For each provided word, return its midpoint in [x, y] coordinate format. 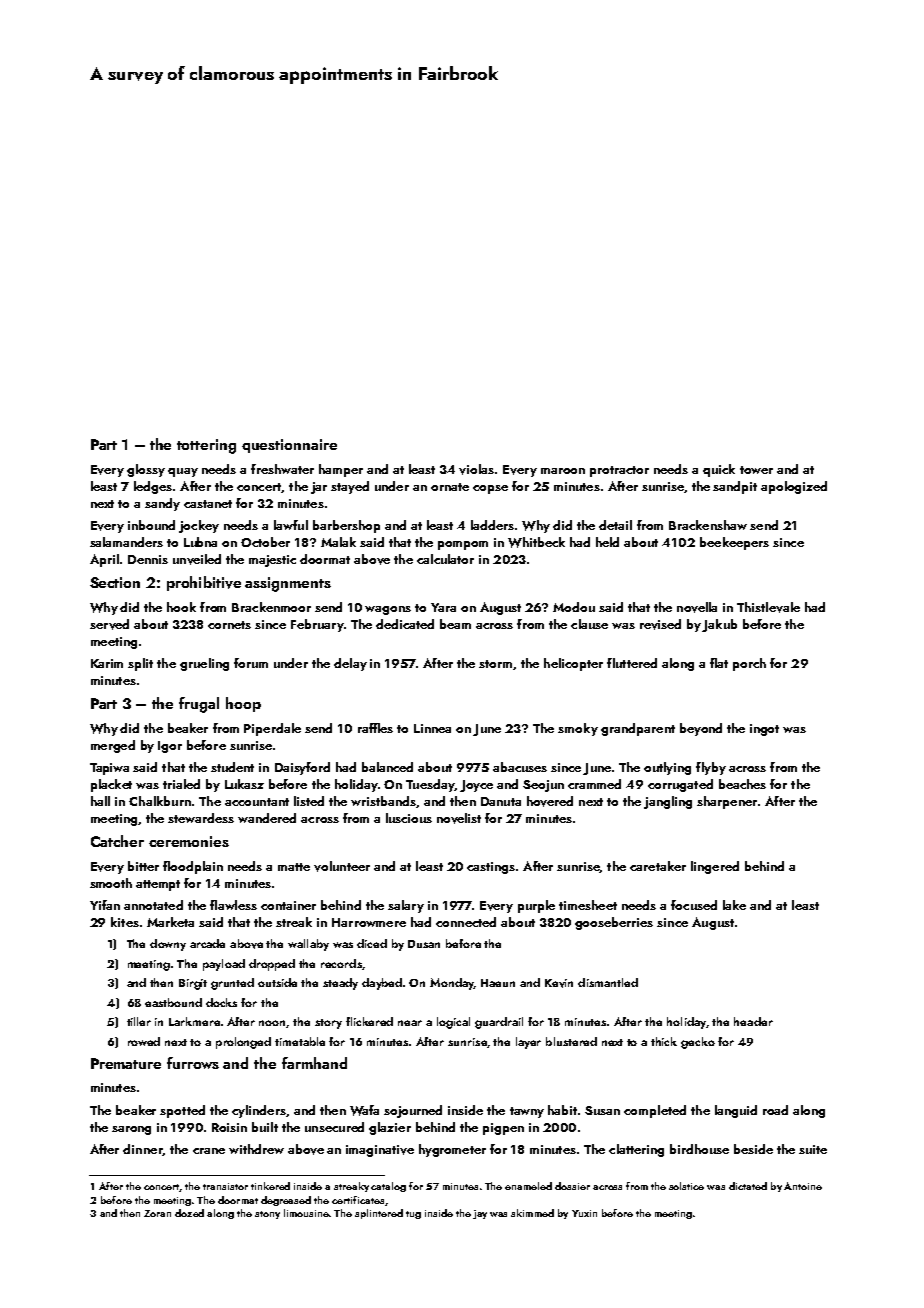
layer [528, 1043]
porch [749, 664]
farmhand [314, 1063]
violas [476, 469]
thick [664, 1041]
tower [756, 470]
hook [181, 607]
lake [734, 905]
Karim [107, 663]
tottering [206, 446]
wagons [388, 610]
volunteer [342, 866]
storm [495, 664]
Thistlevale [768, 607]
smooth [111, 883]
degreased [286, 1201]
